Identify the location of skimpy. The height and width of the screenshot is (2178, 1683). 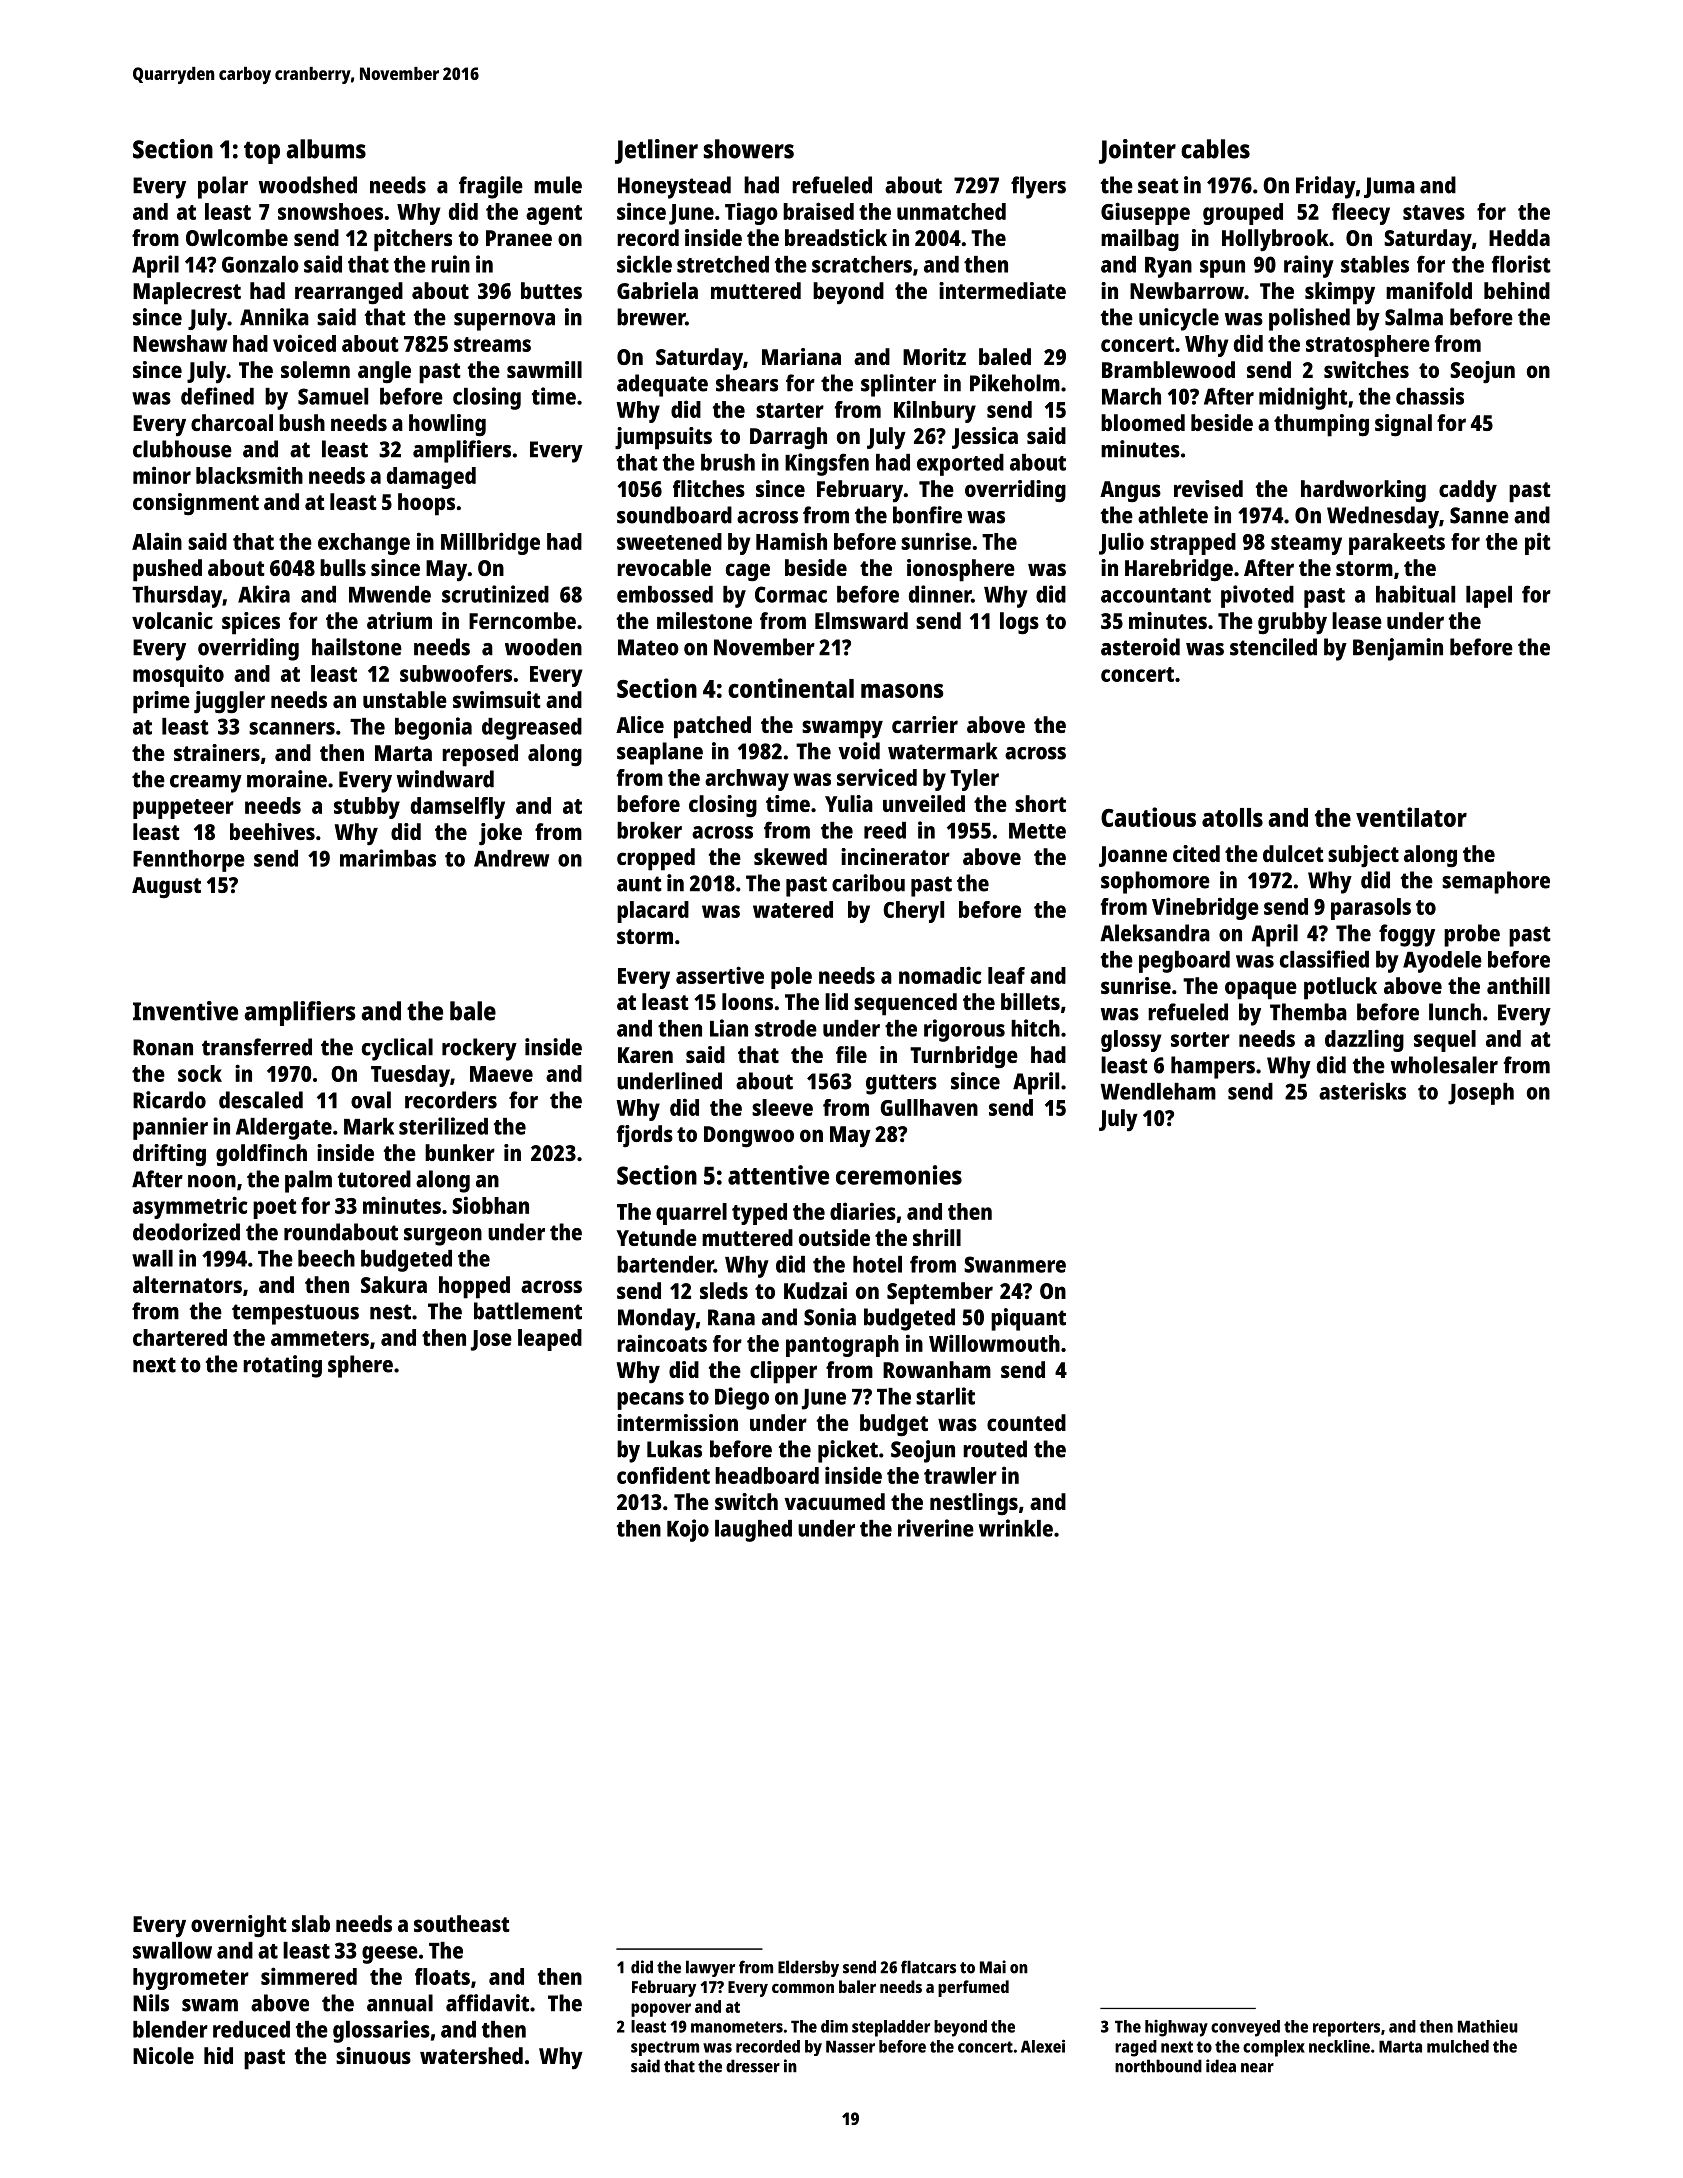
(1340, 293).
